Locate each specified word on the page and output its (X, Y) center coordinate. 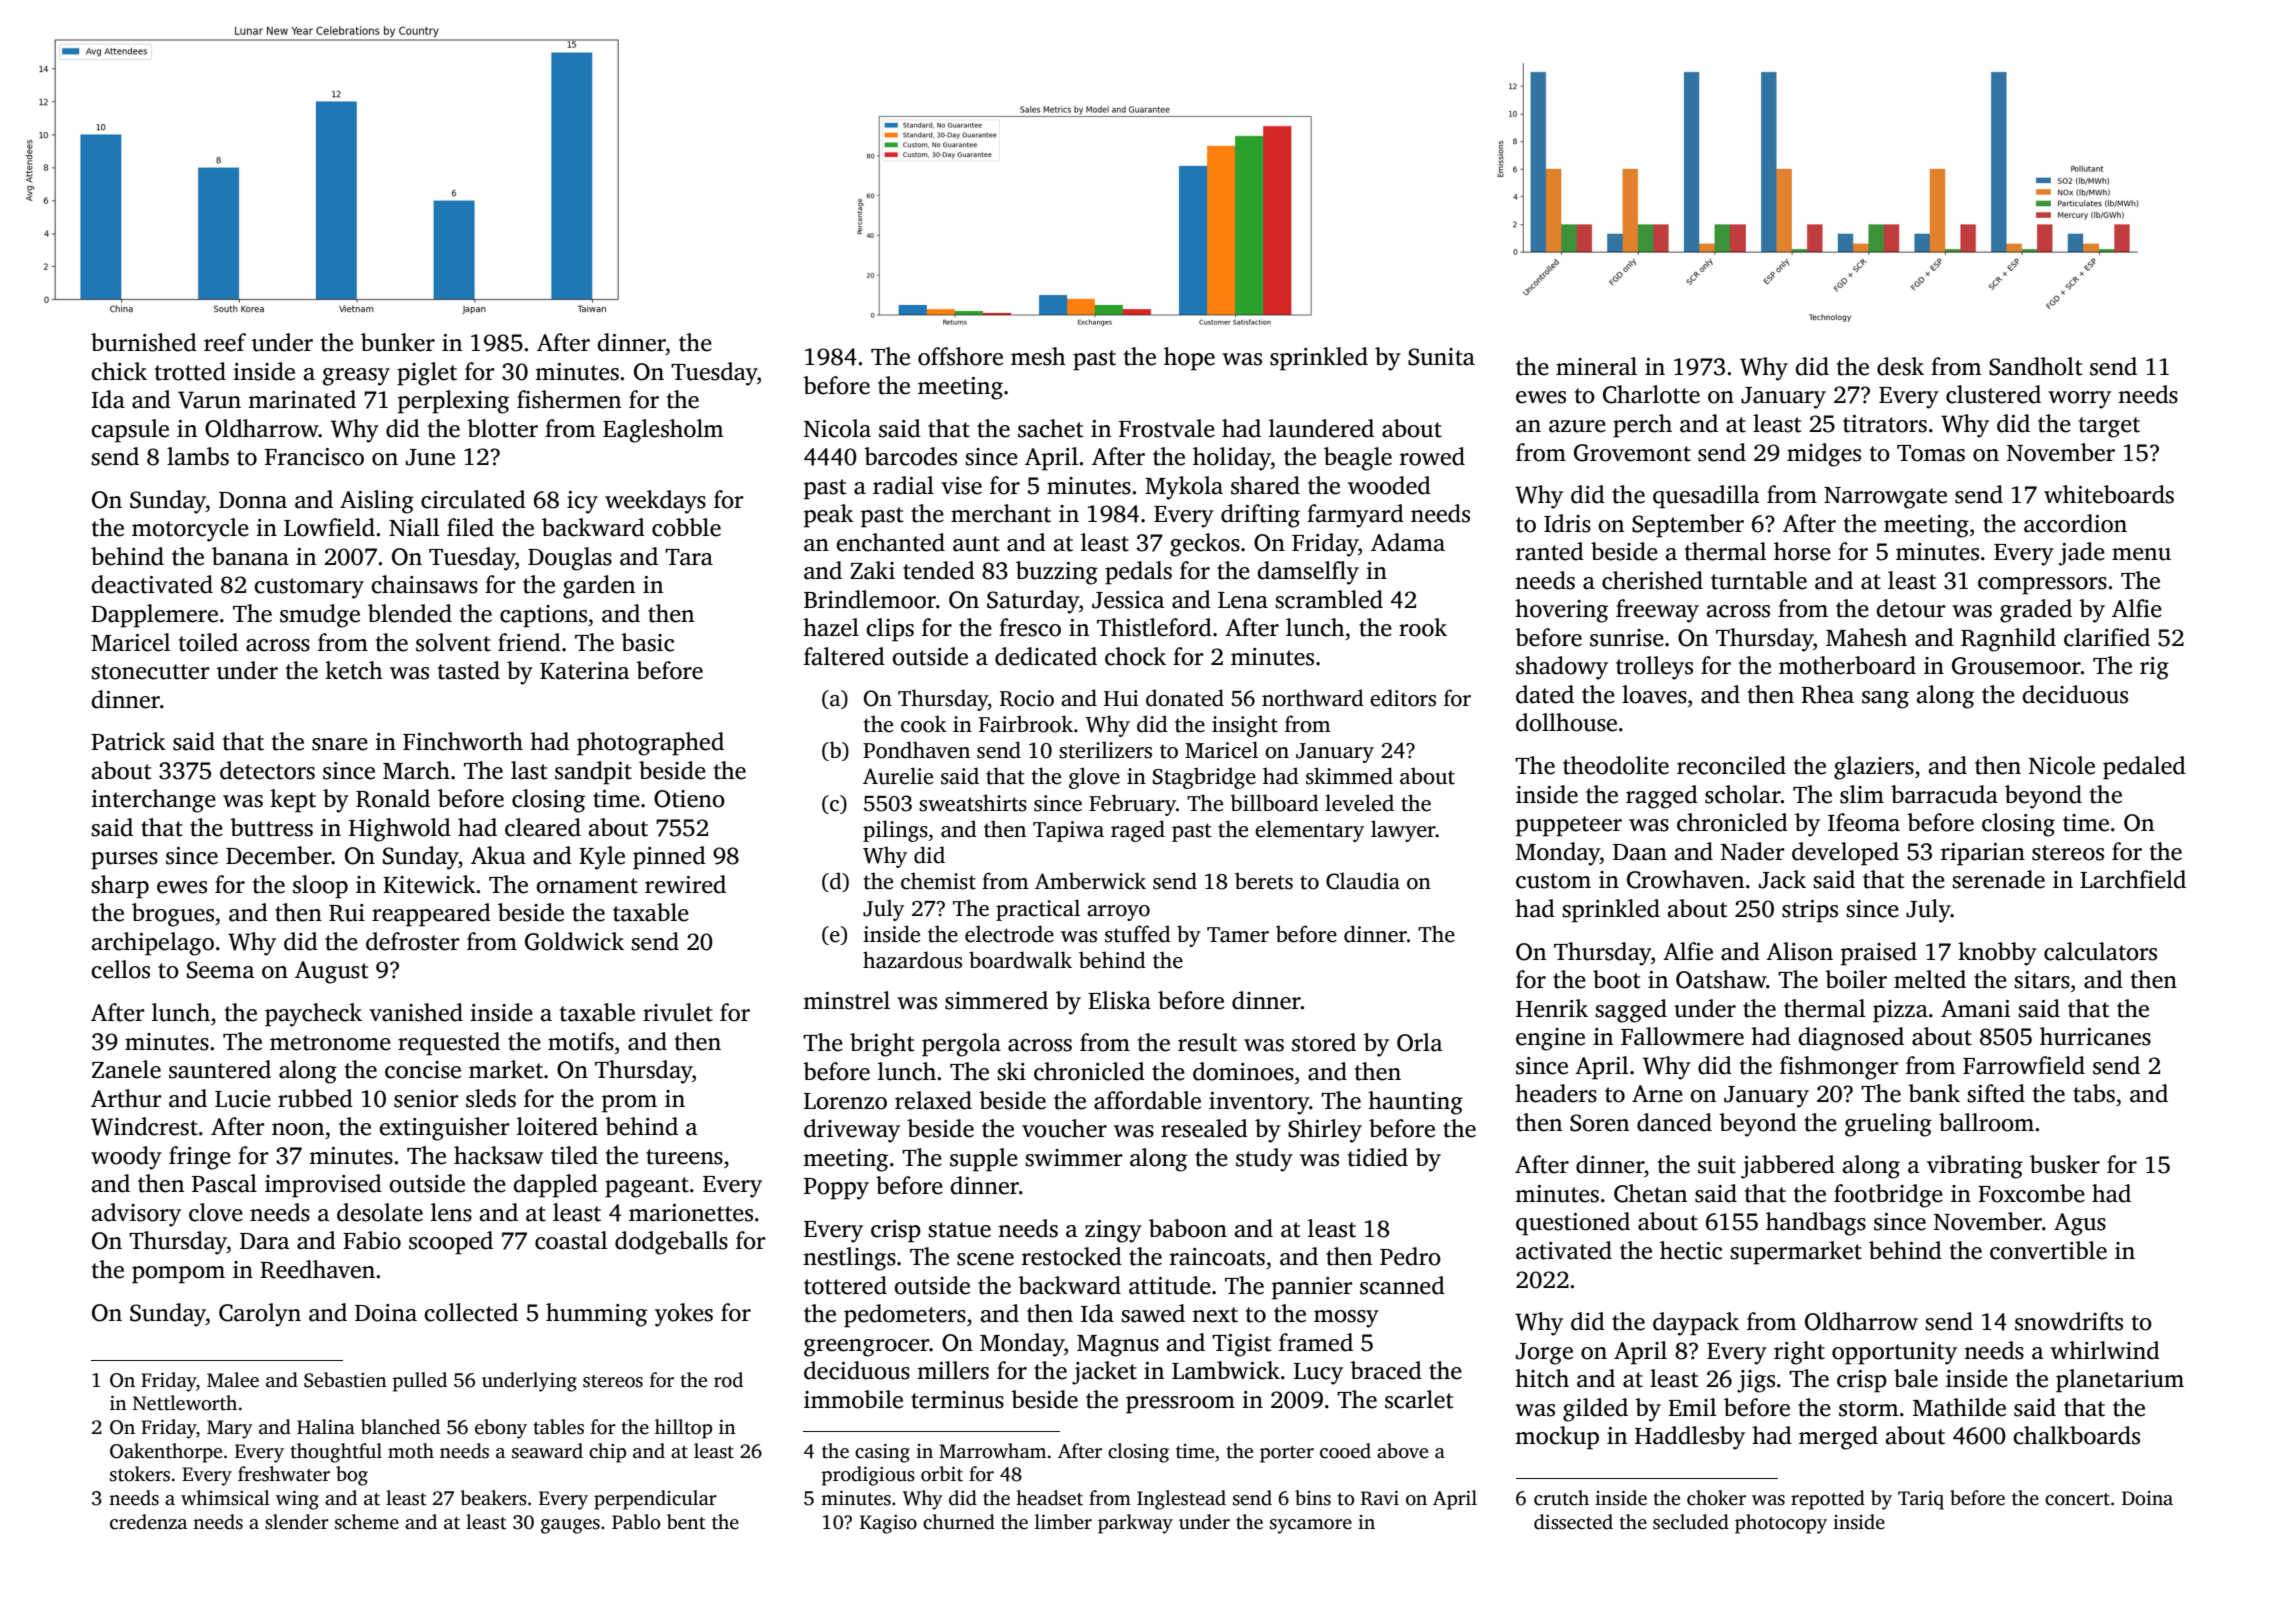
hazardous (912, 960)
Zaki (872, 570)
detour (1910, 608)
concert (2077, 1499)
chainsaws (424, 584)
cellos (120, 969)
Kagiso (888, 1524)
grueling (1888, 1125)
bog (352, 1476)
